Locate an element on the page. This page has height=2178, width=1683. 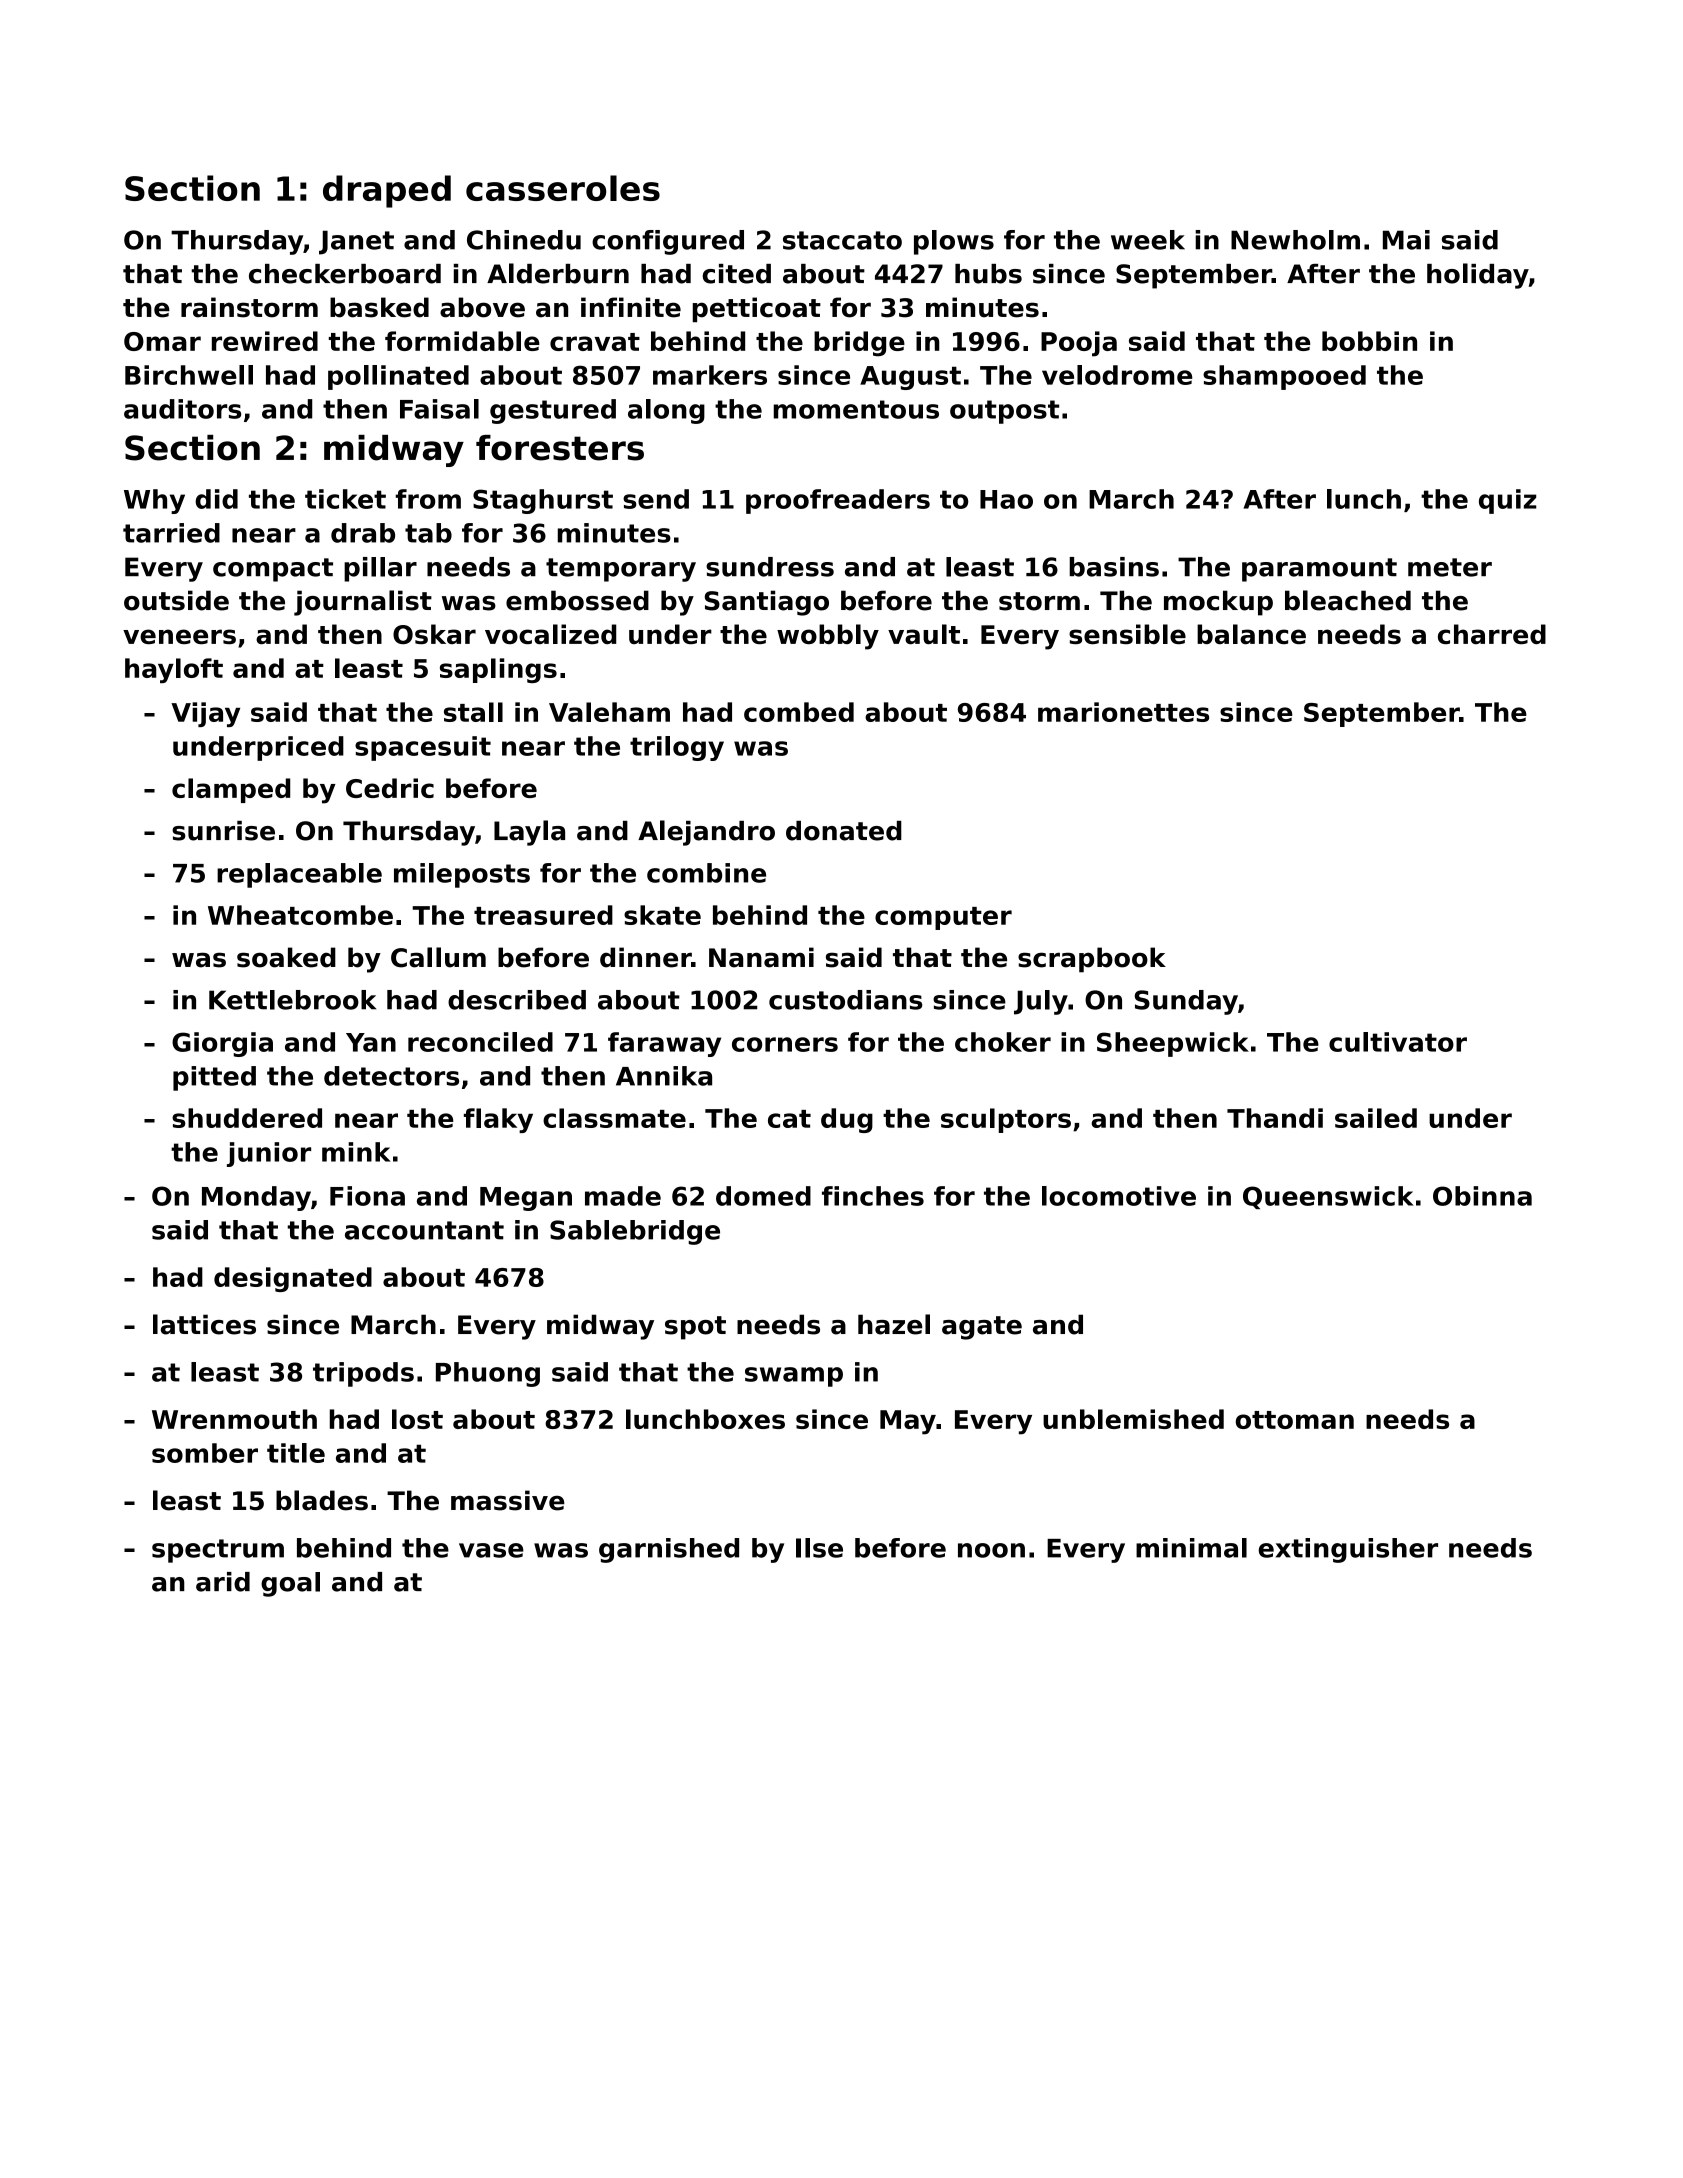
corners is located at coordinates (785, 1044).
